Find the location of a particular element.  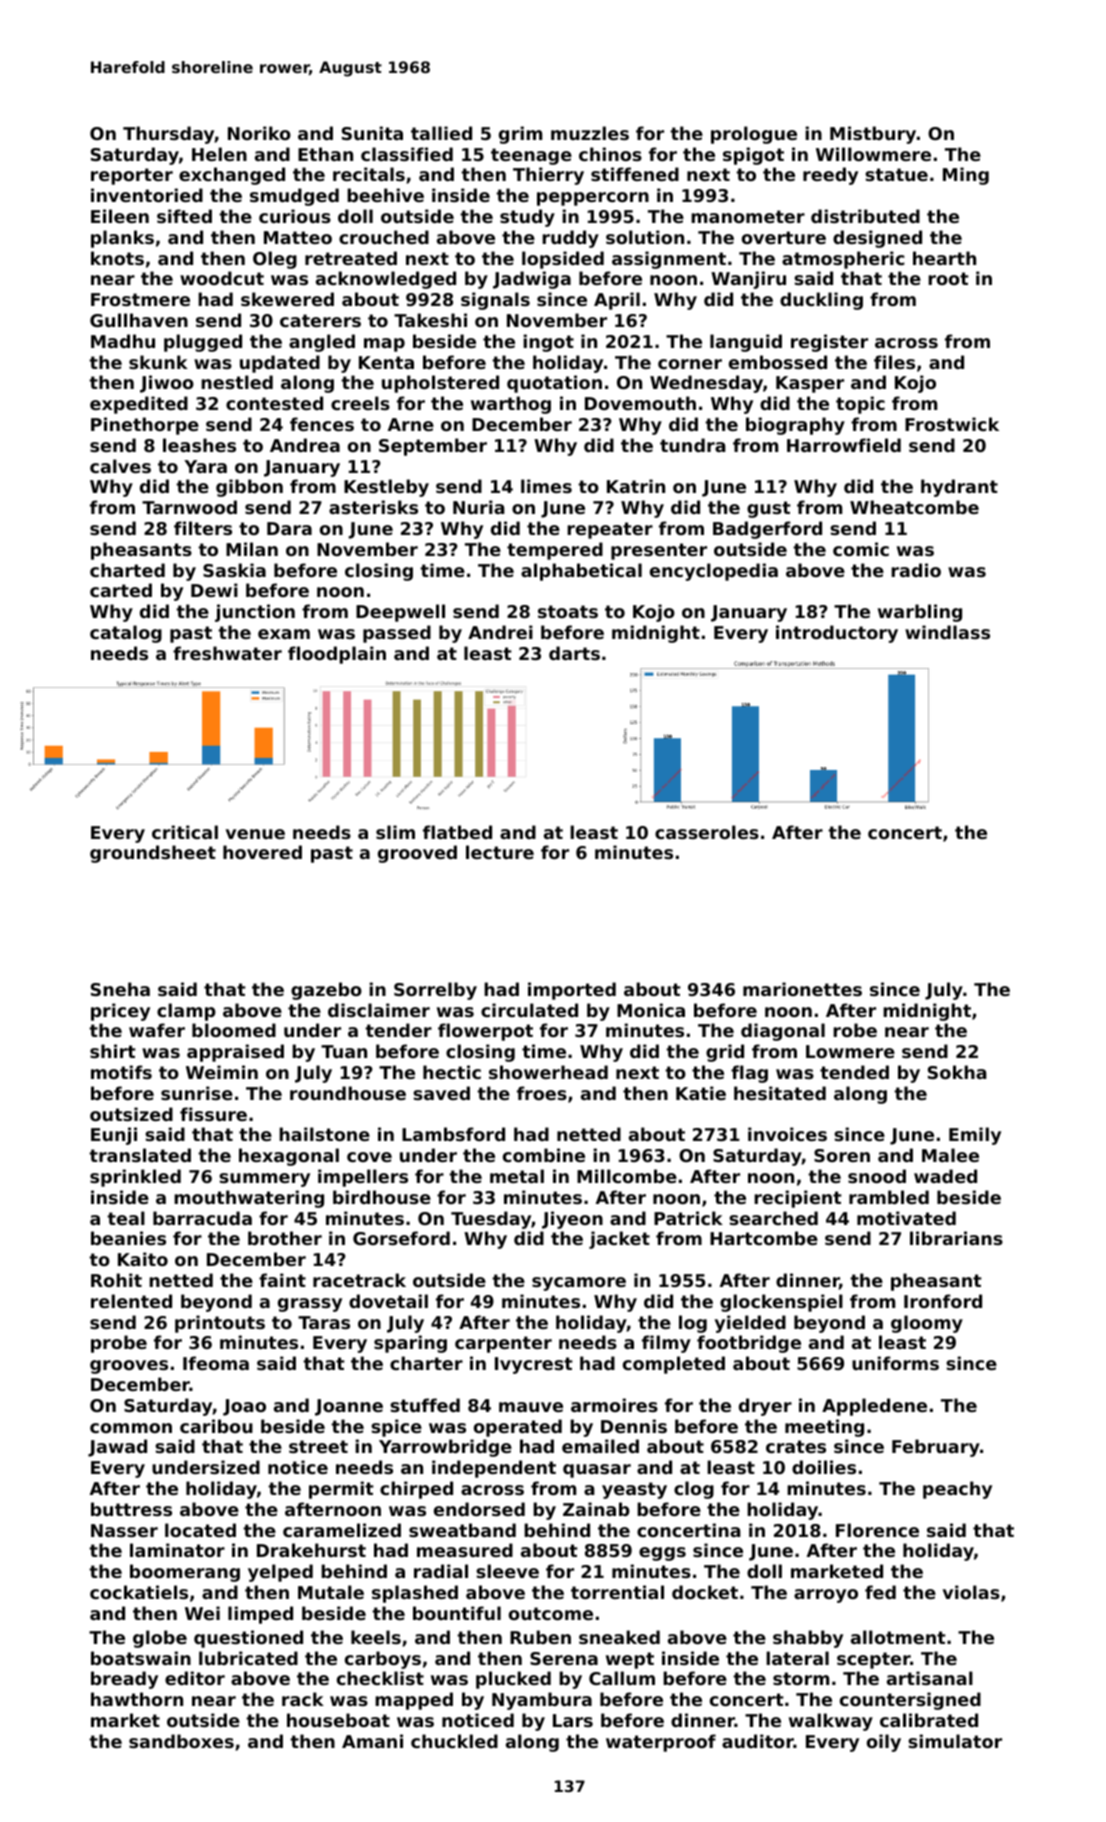

lecture is located at coordinates (500, 852).
